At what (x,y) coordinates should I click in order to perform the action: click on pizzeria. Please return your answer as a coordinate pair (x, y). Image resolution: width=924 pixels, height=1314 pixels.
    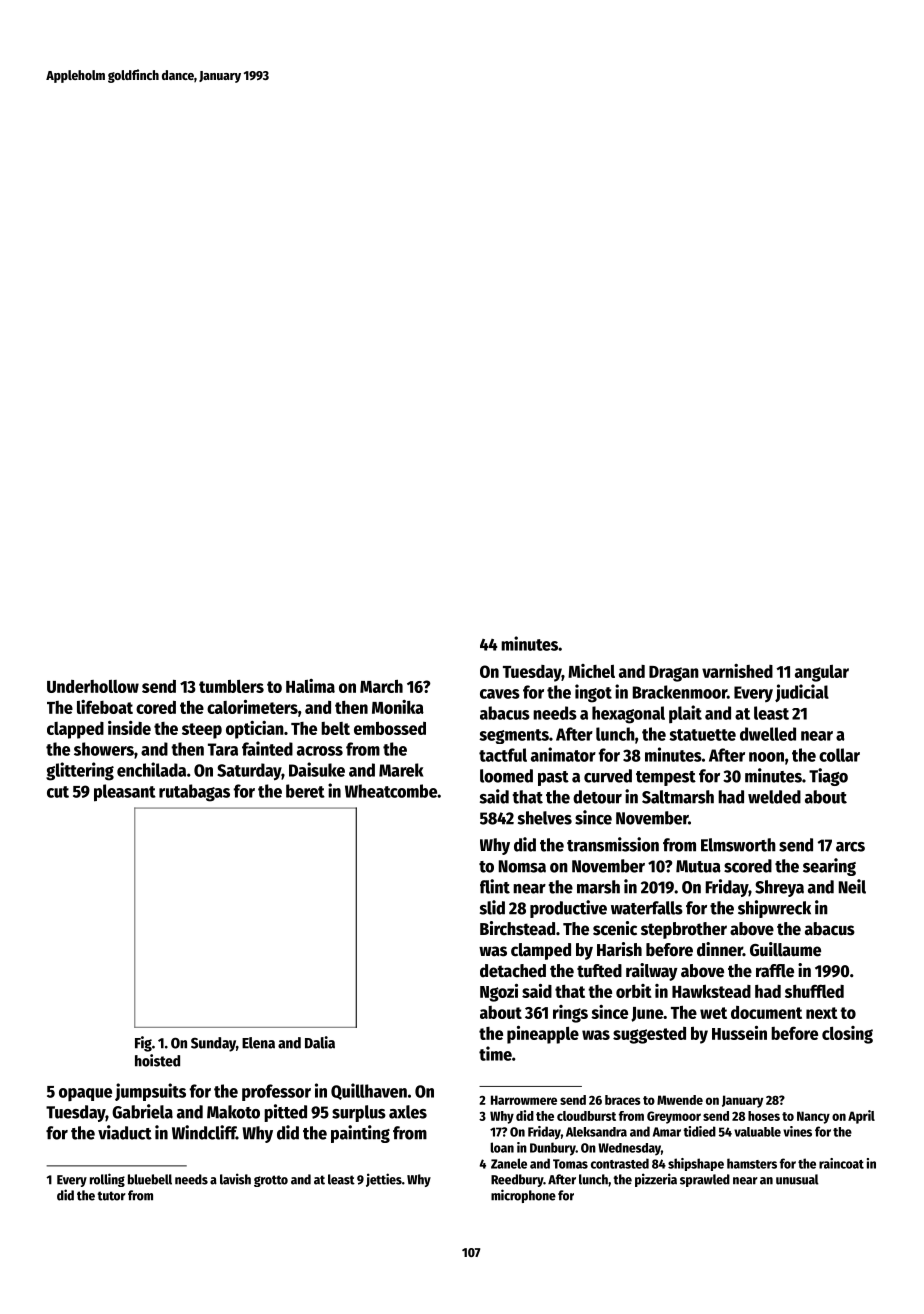
    Looking at the image, I should click on (656, 1180).
